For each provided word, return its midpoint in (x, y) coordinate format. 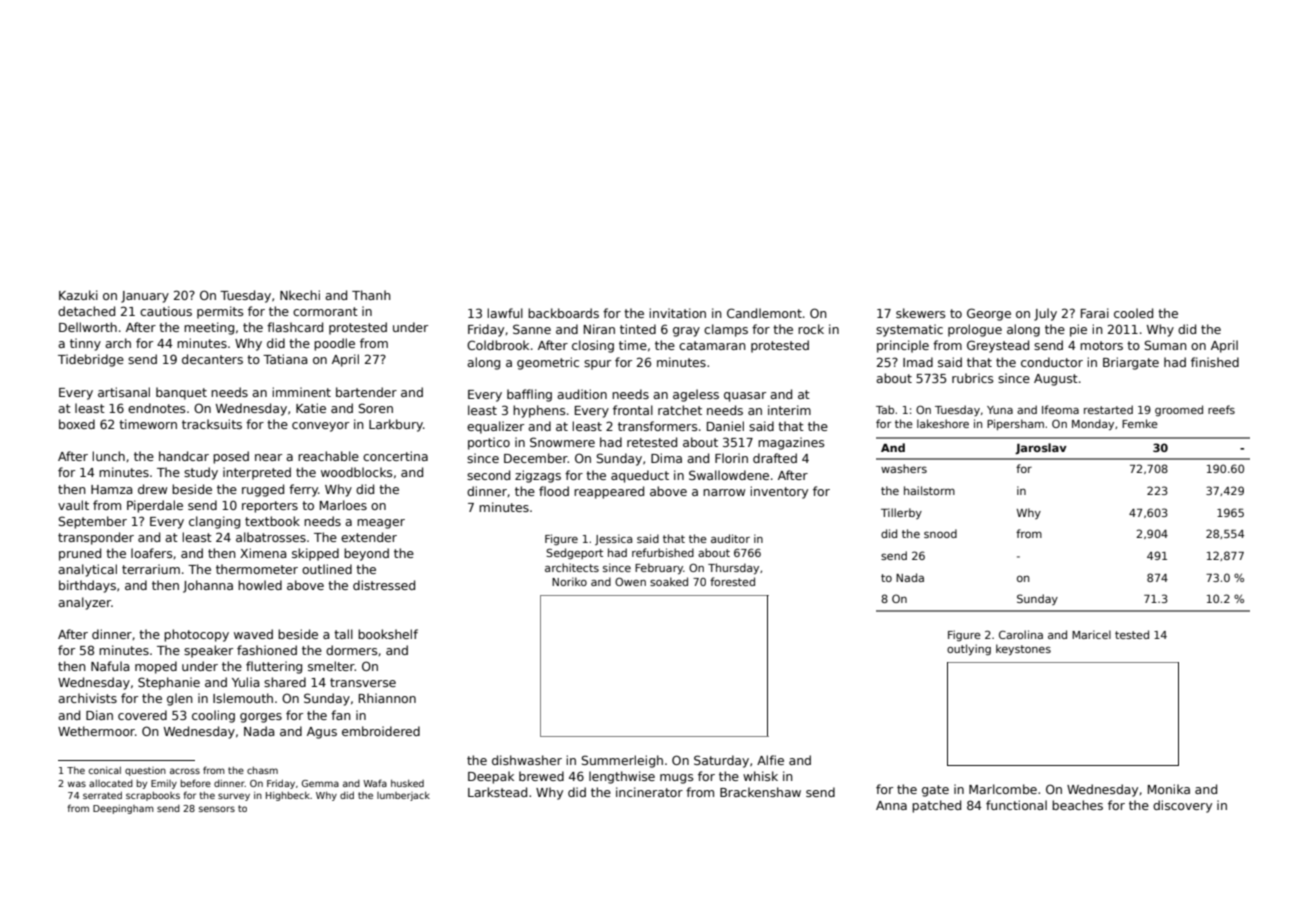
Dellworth (88, 327)
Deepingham (123, 809)
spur (597, 365)
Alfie (770, 760)
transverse (363, 682)
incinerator (649, 792)
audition (582, 394)
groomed (1179, 410)
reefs (1221, 409)
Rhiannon (387, 698)
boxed (77, 424)
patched (936, 806)
